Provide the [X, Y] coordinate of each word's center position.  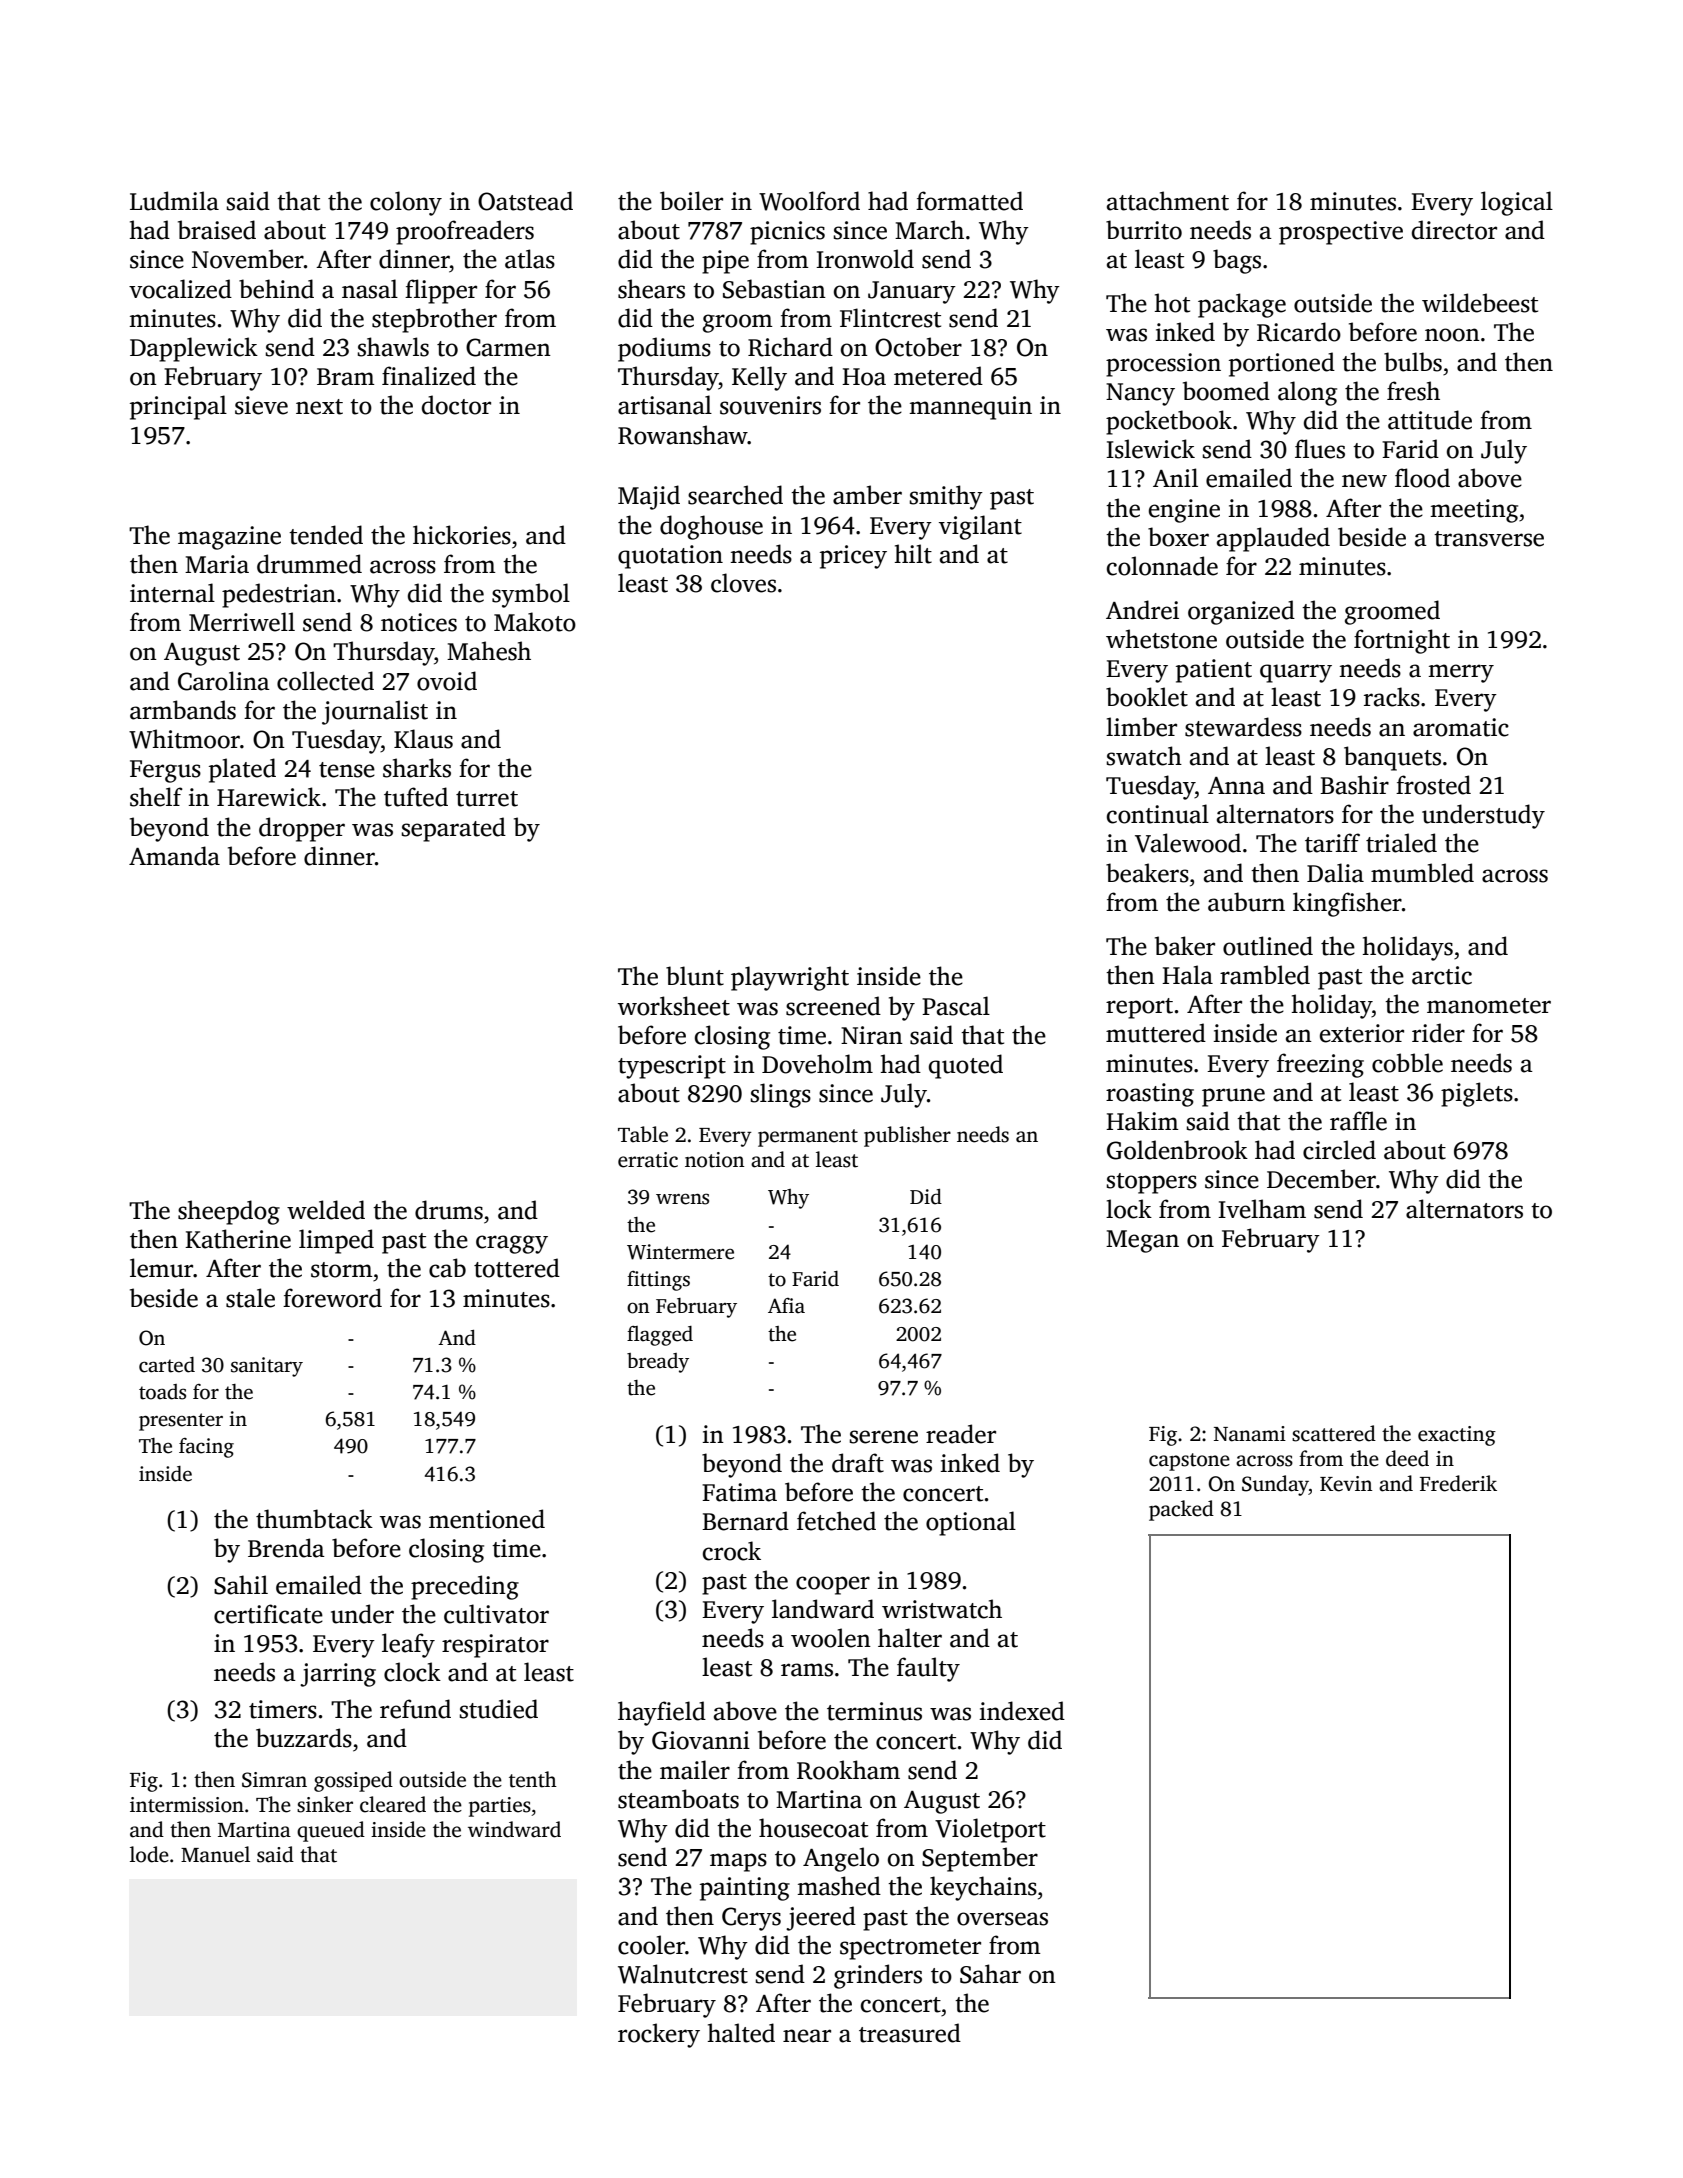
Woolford [809, 201]
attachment [1168, 201]
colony [406, 203]
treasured [910, 2033]
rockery [659, 2035]
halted [741, 2033]
